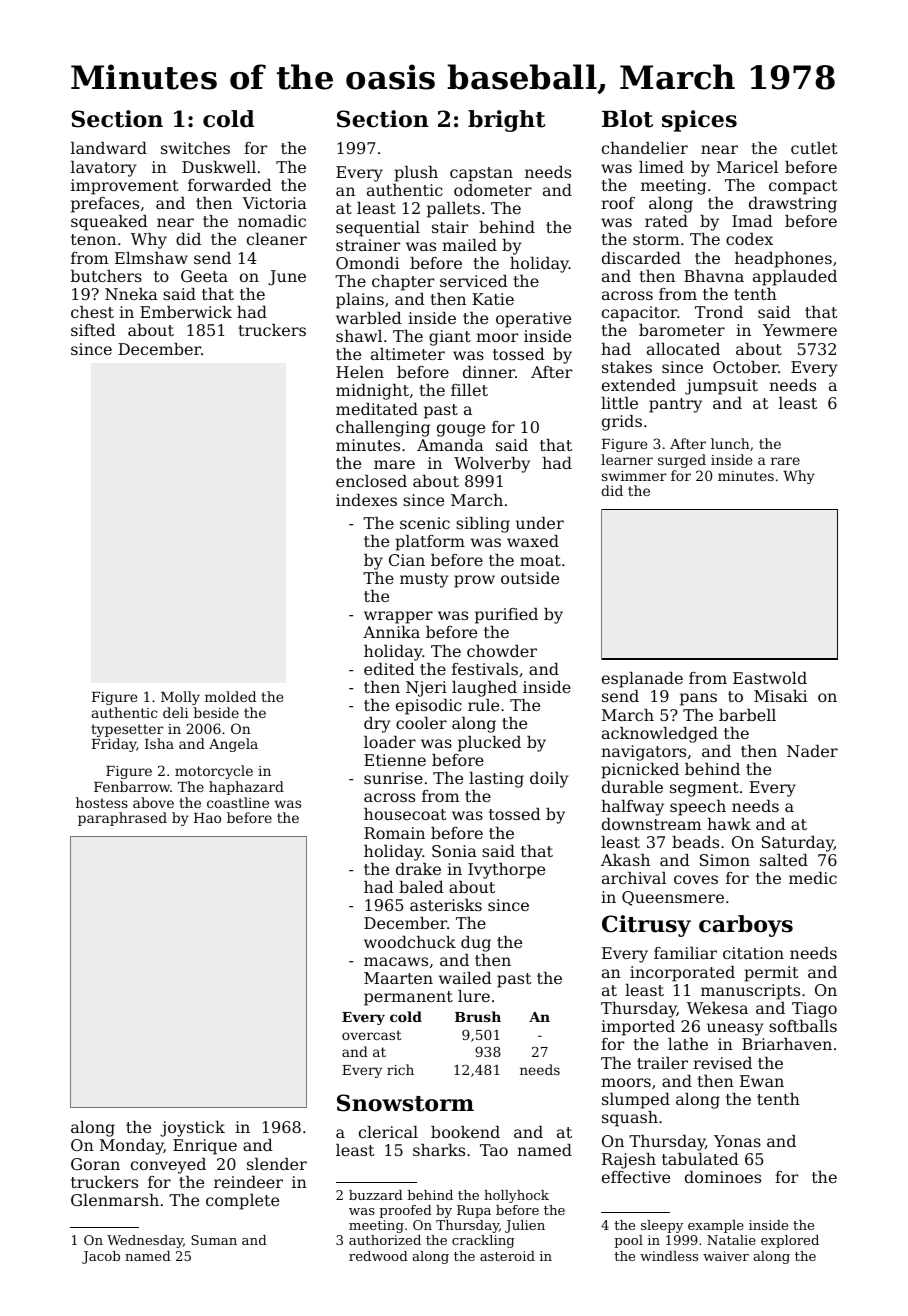  I want to click on Emberwick, so click(186, 312).
